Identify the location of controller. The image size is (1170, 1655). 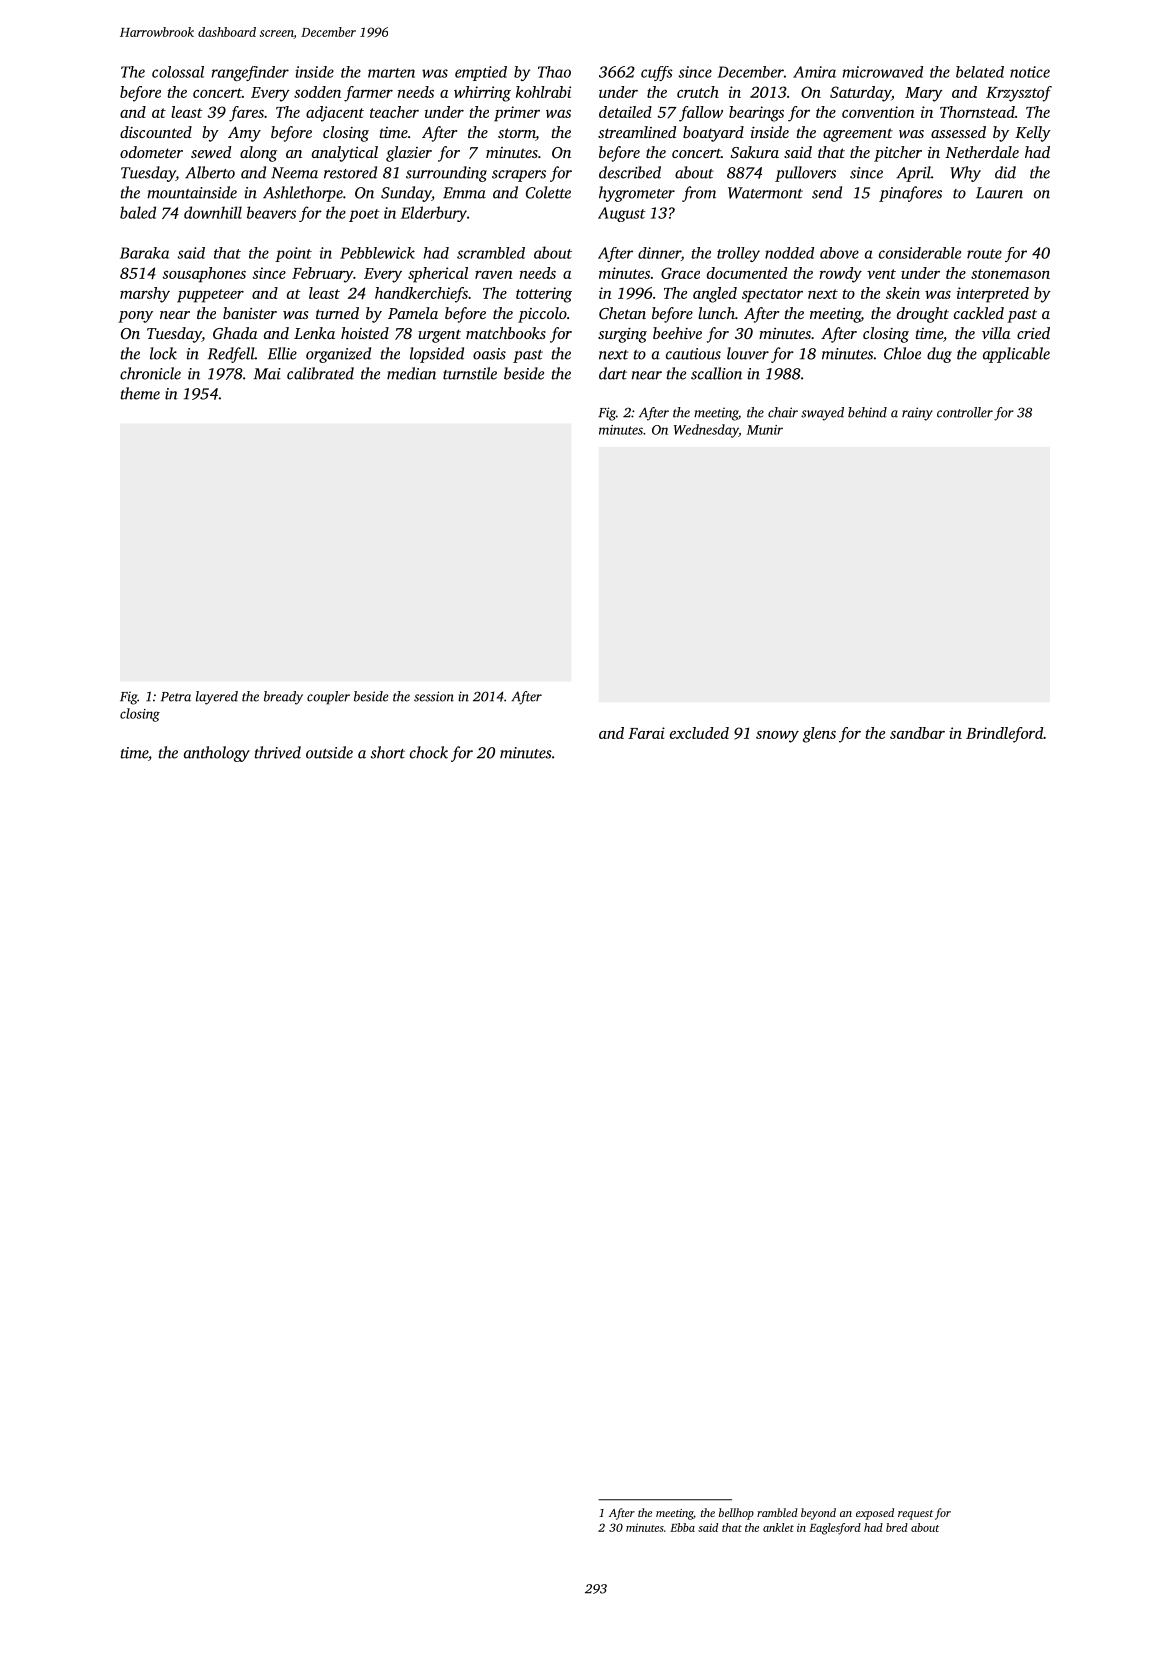
(965, 412).
